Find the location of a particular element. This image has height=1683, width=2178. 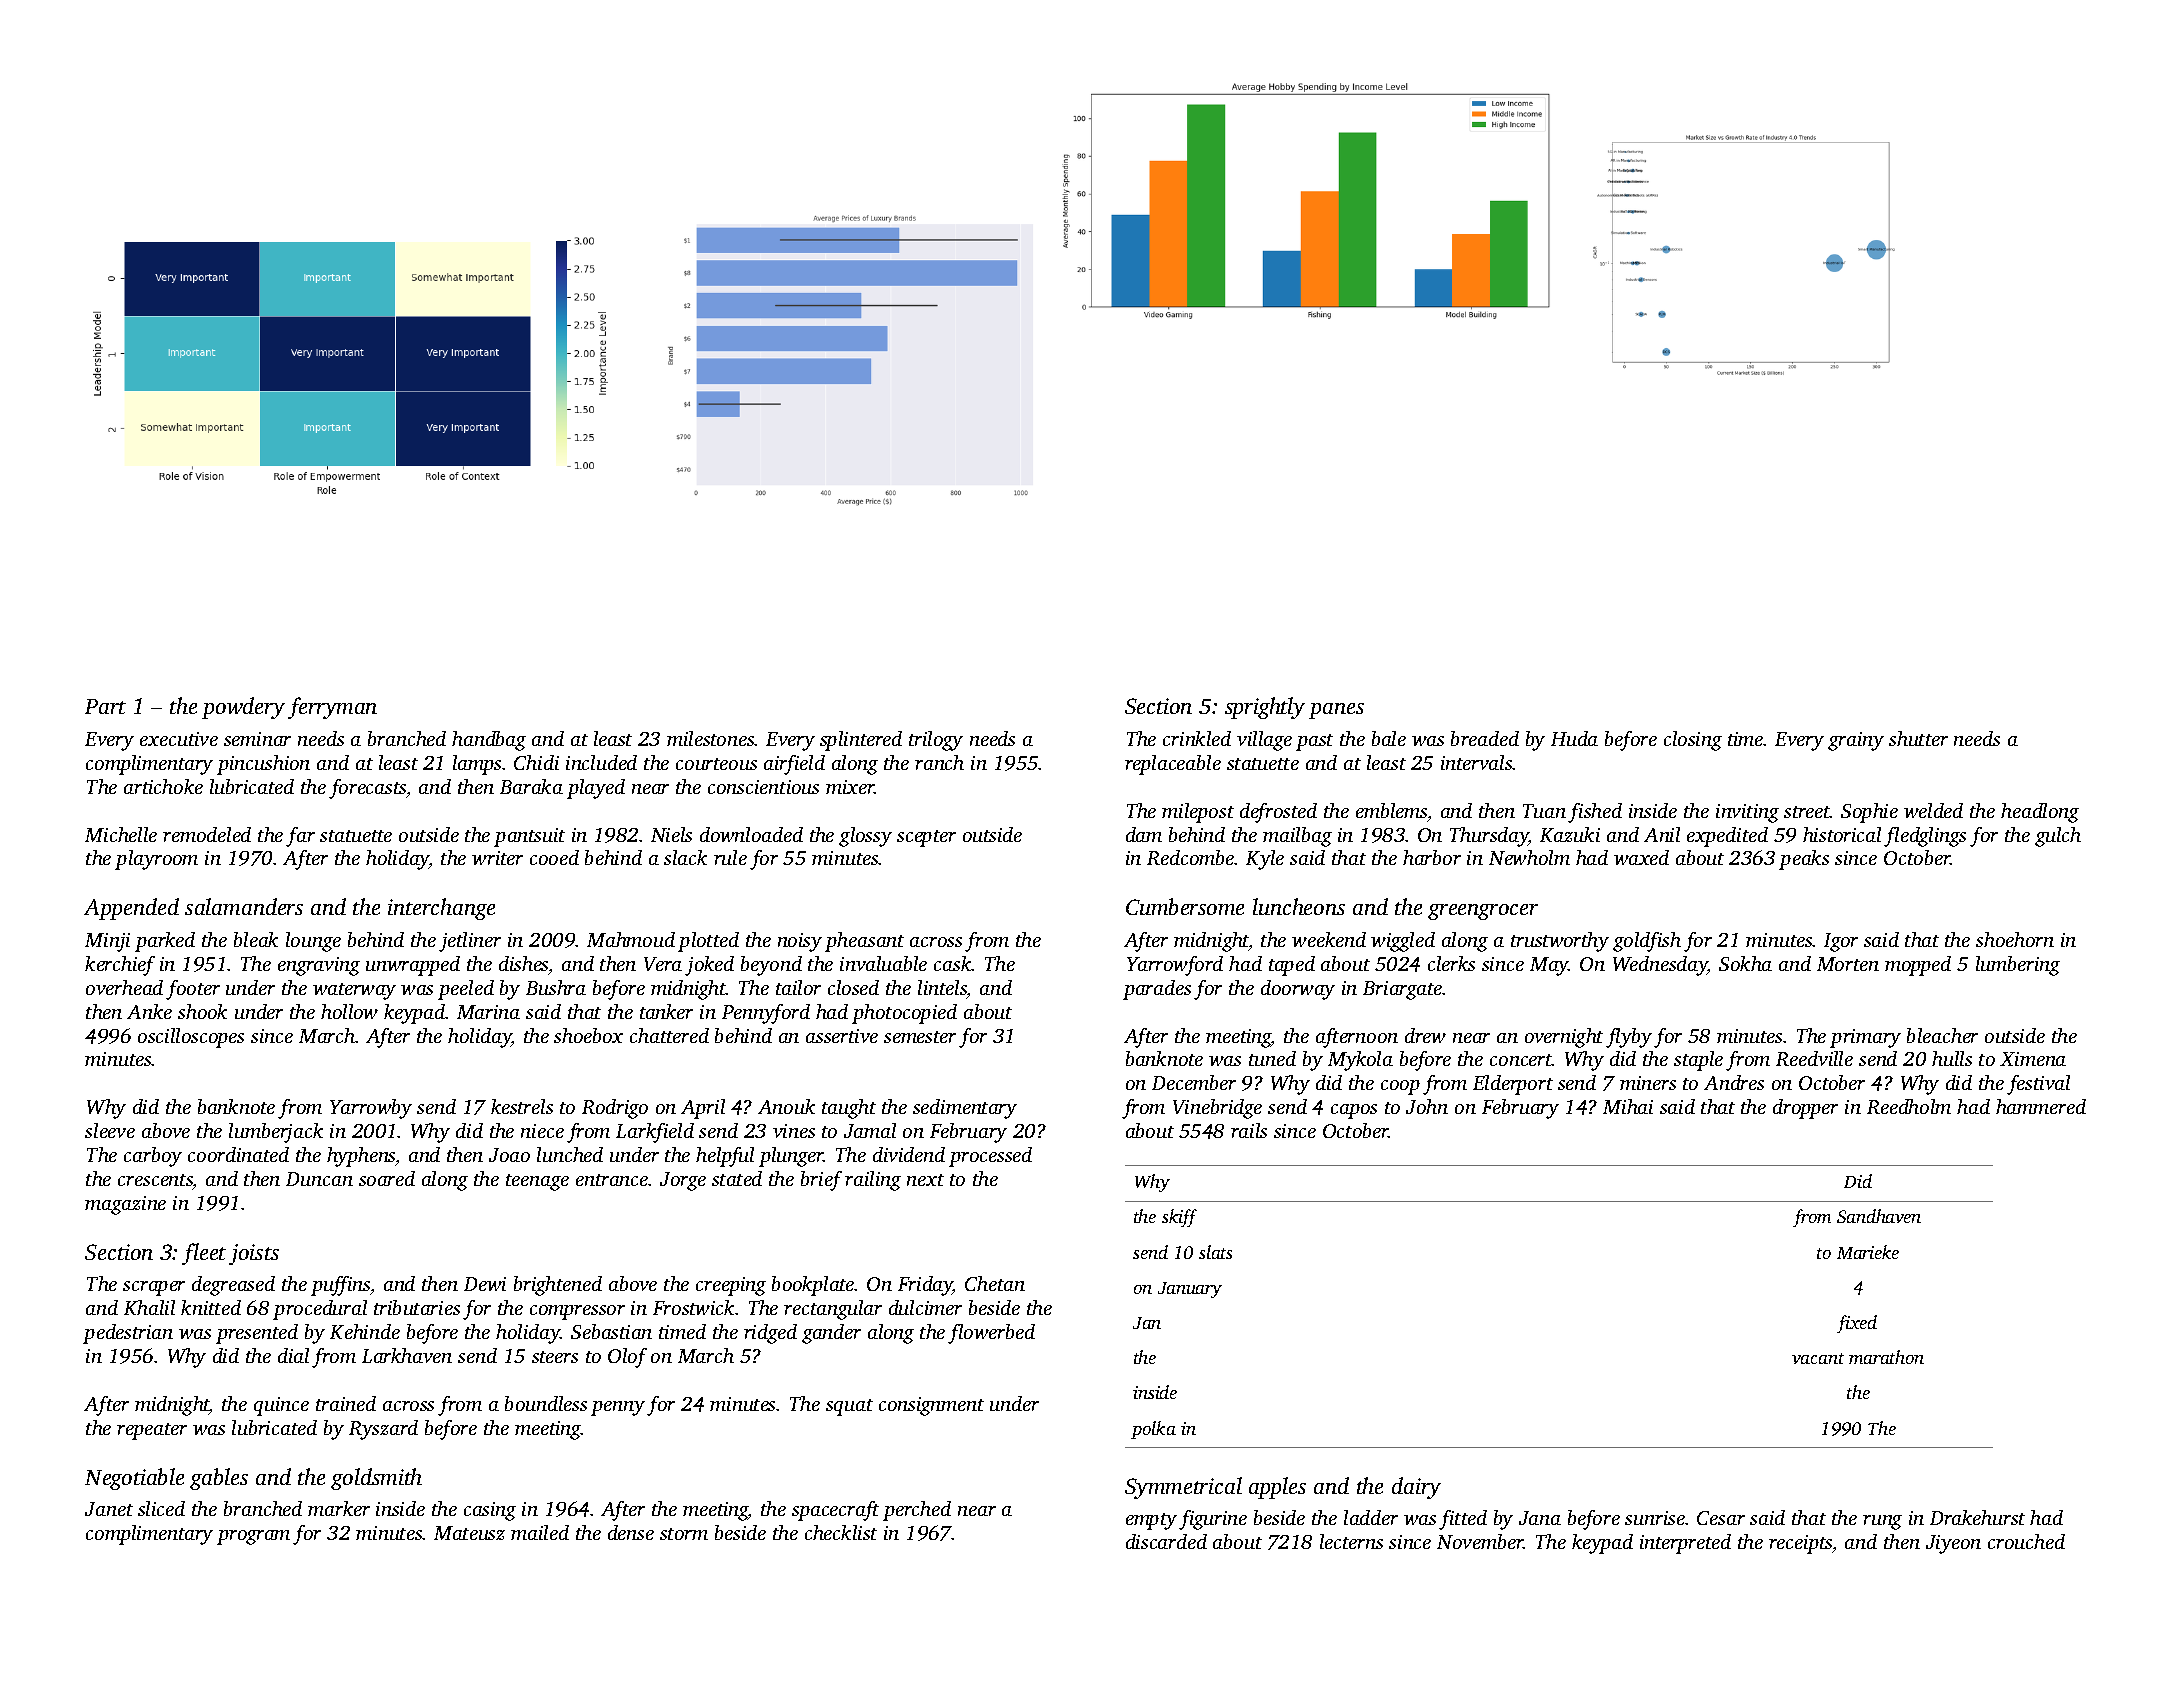

shoehorn is located at coordinates (2015, 939).
